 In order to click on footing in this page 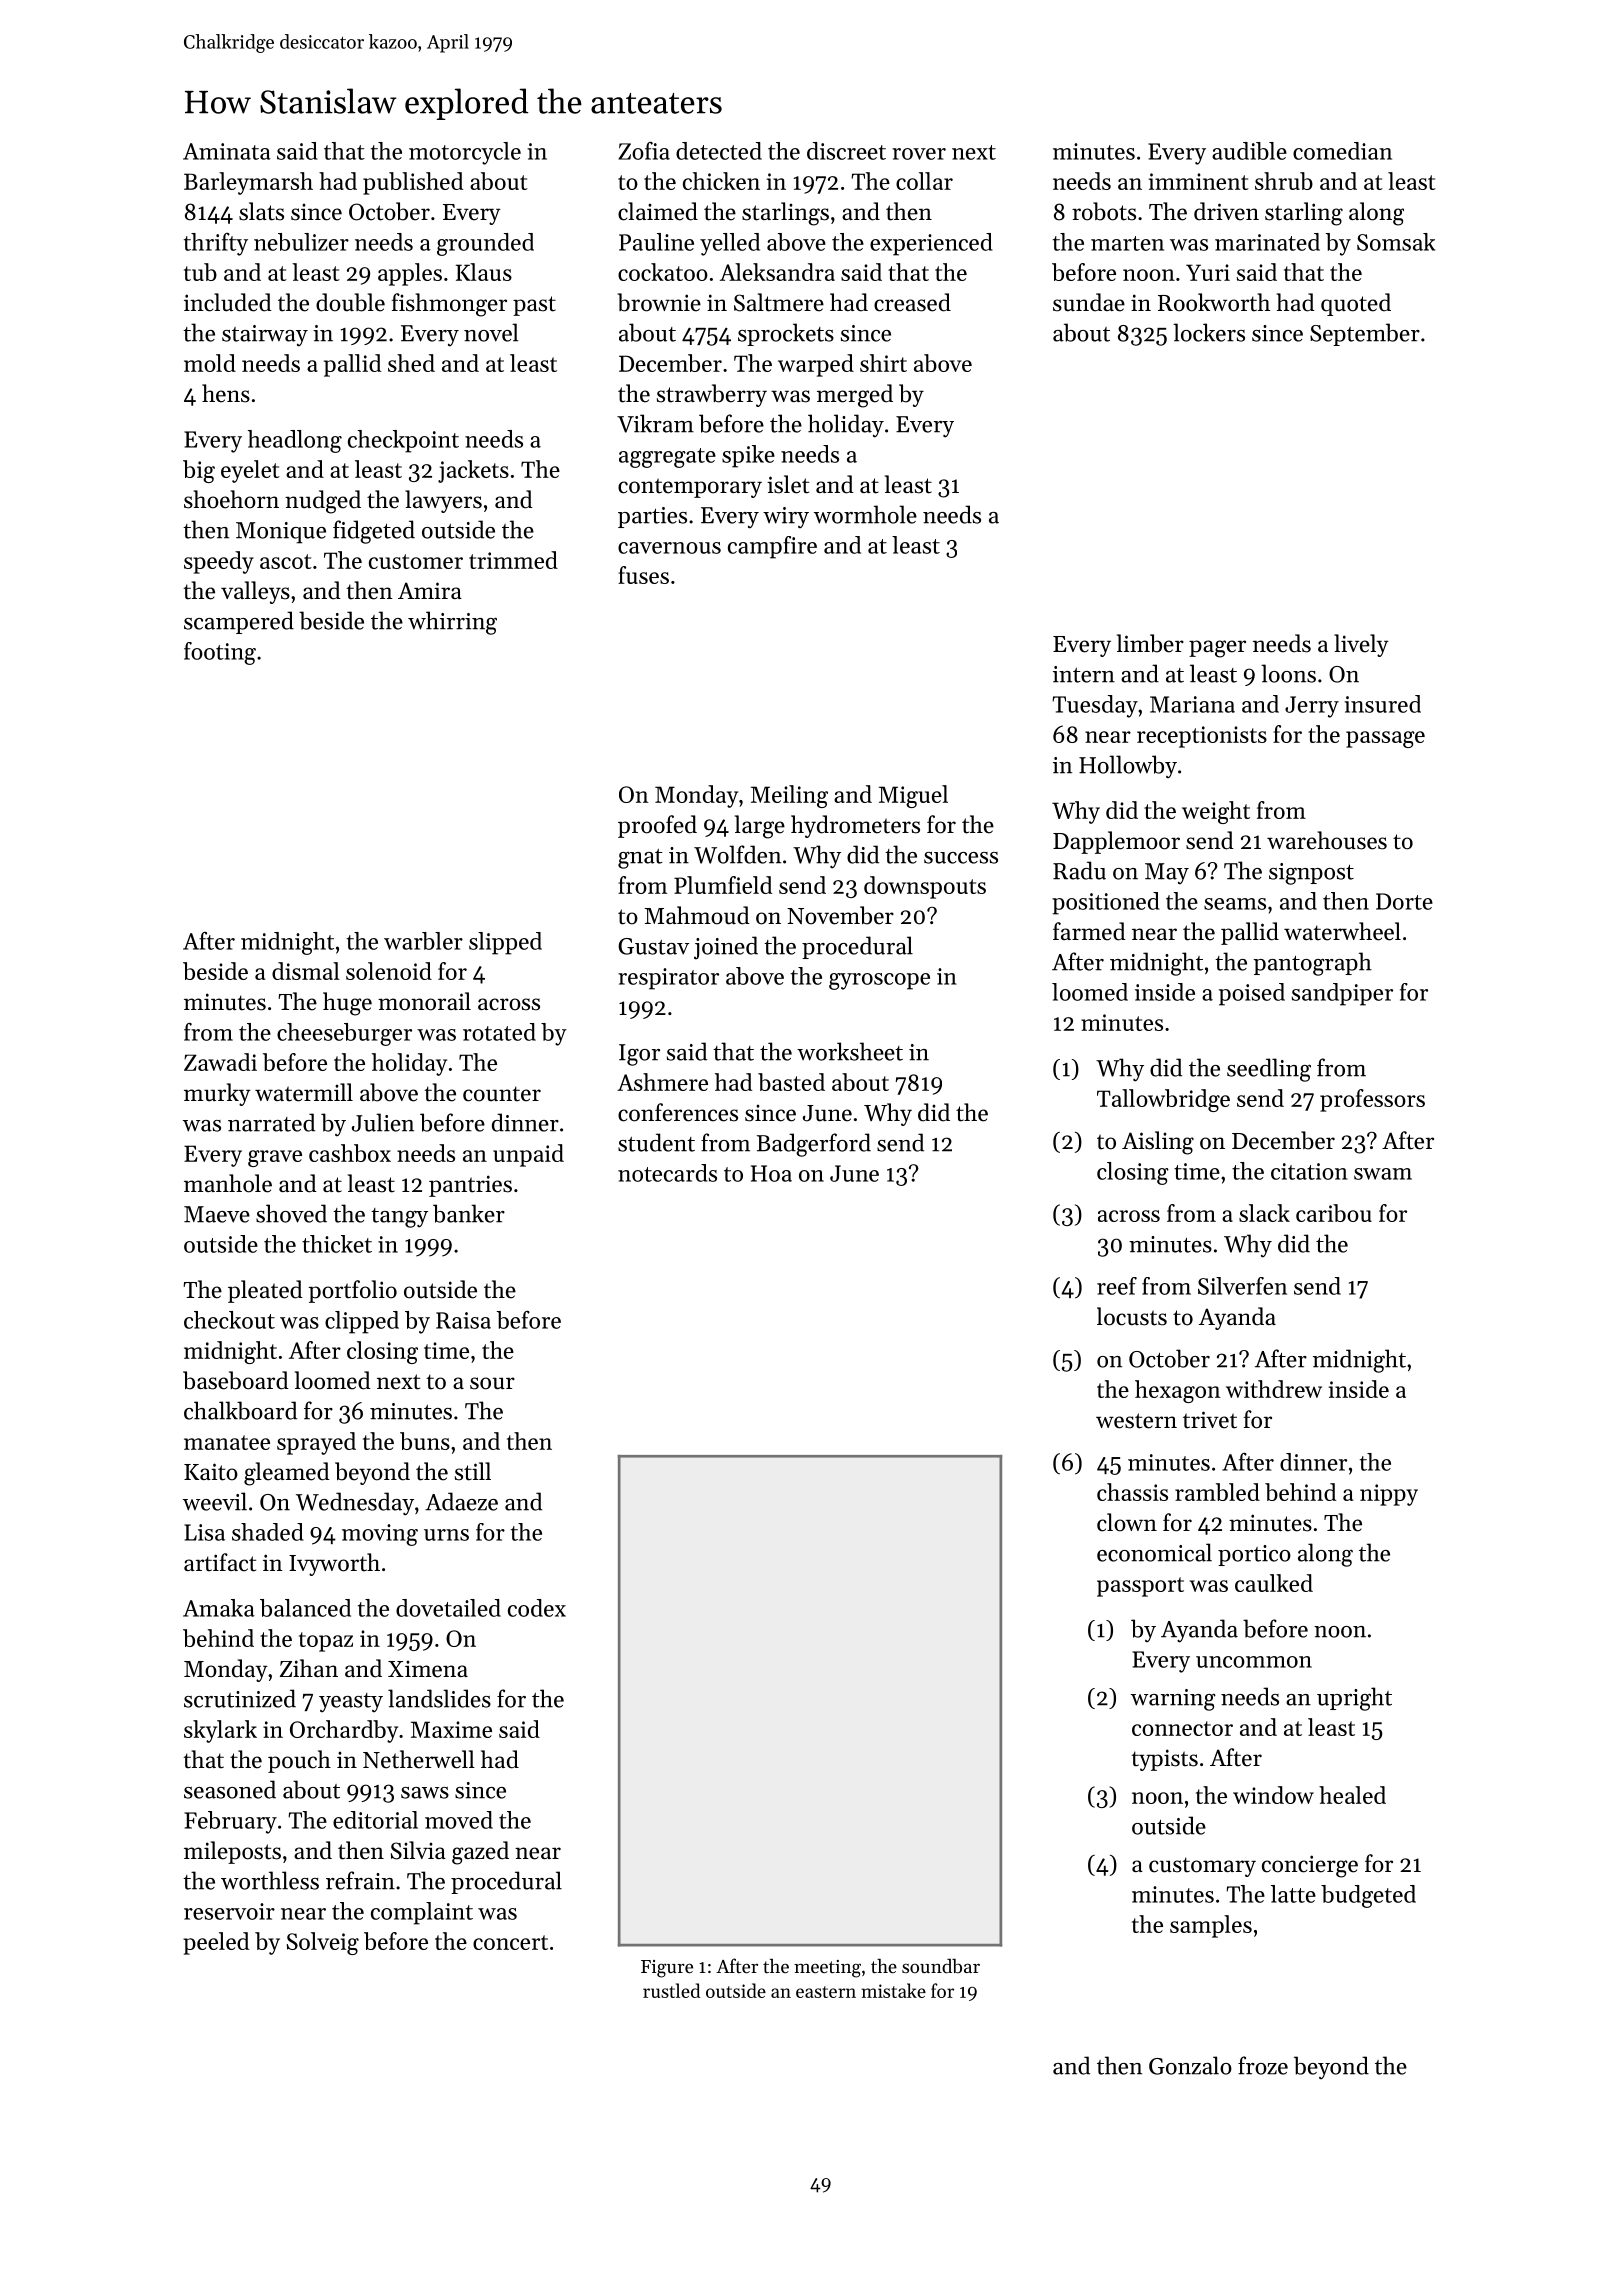, I will do `click(220, 653)`.
